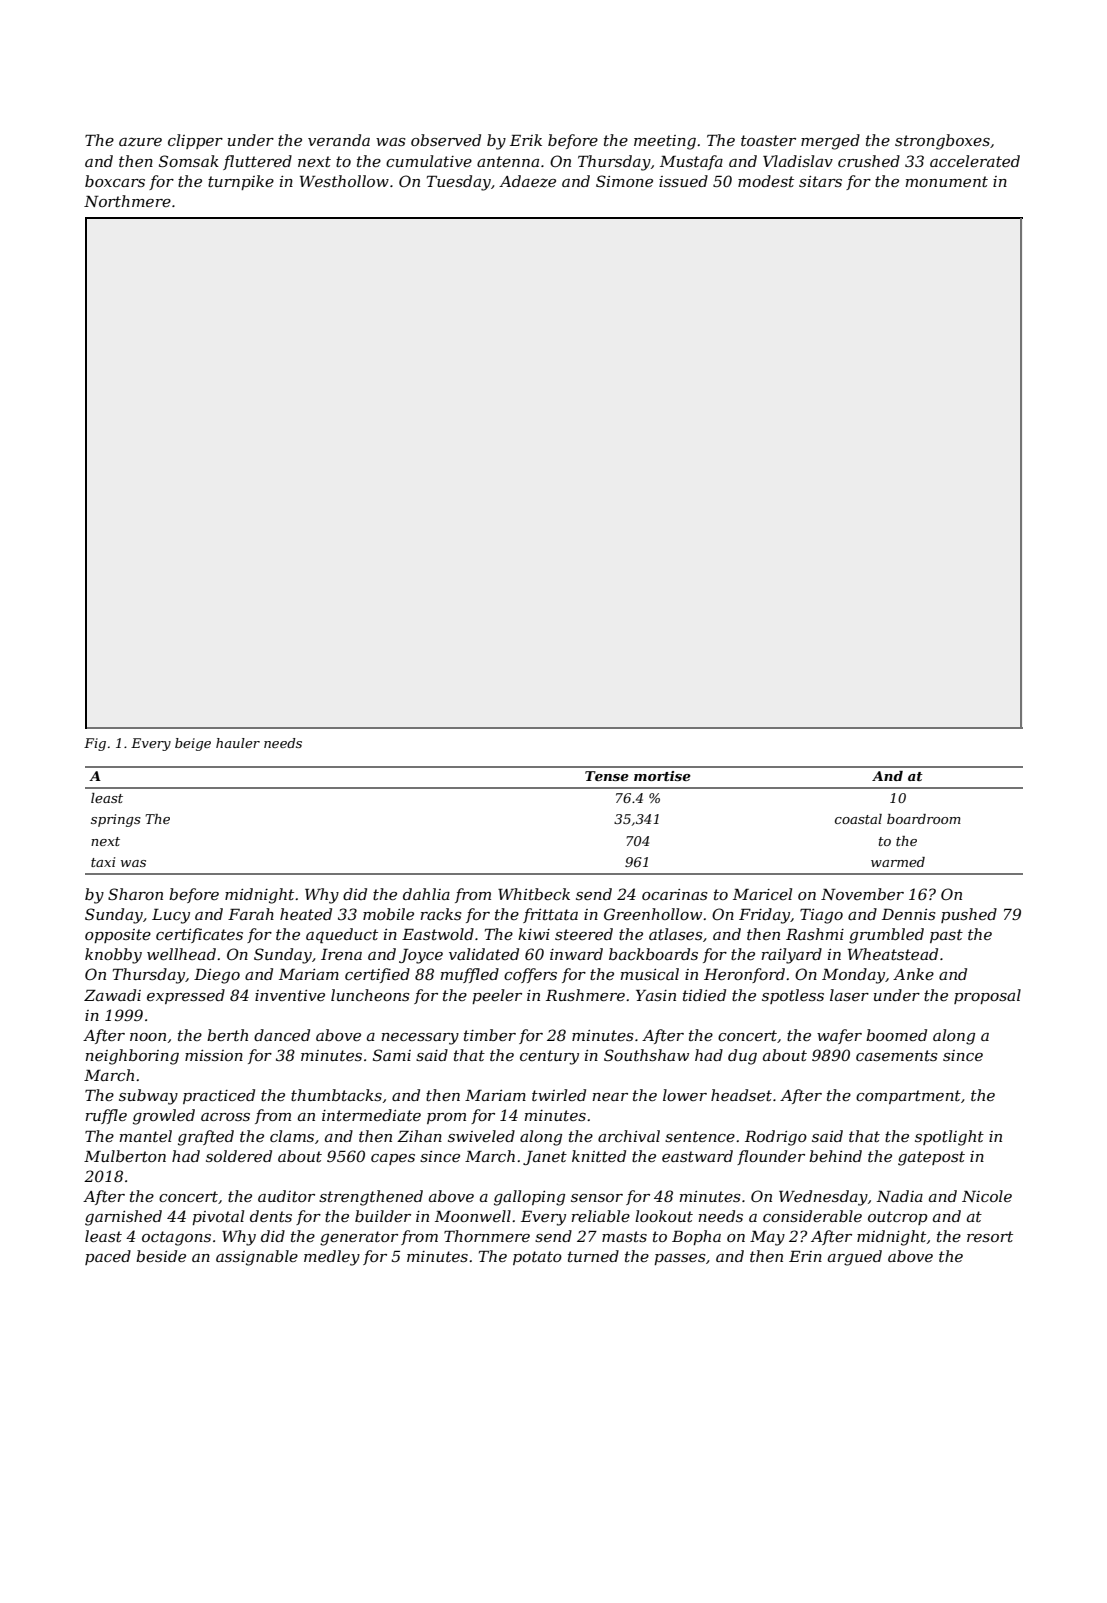 This page has width=1107, height=1603. I want to click on sitars, so click(820, 181).
